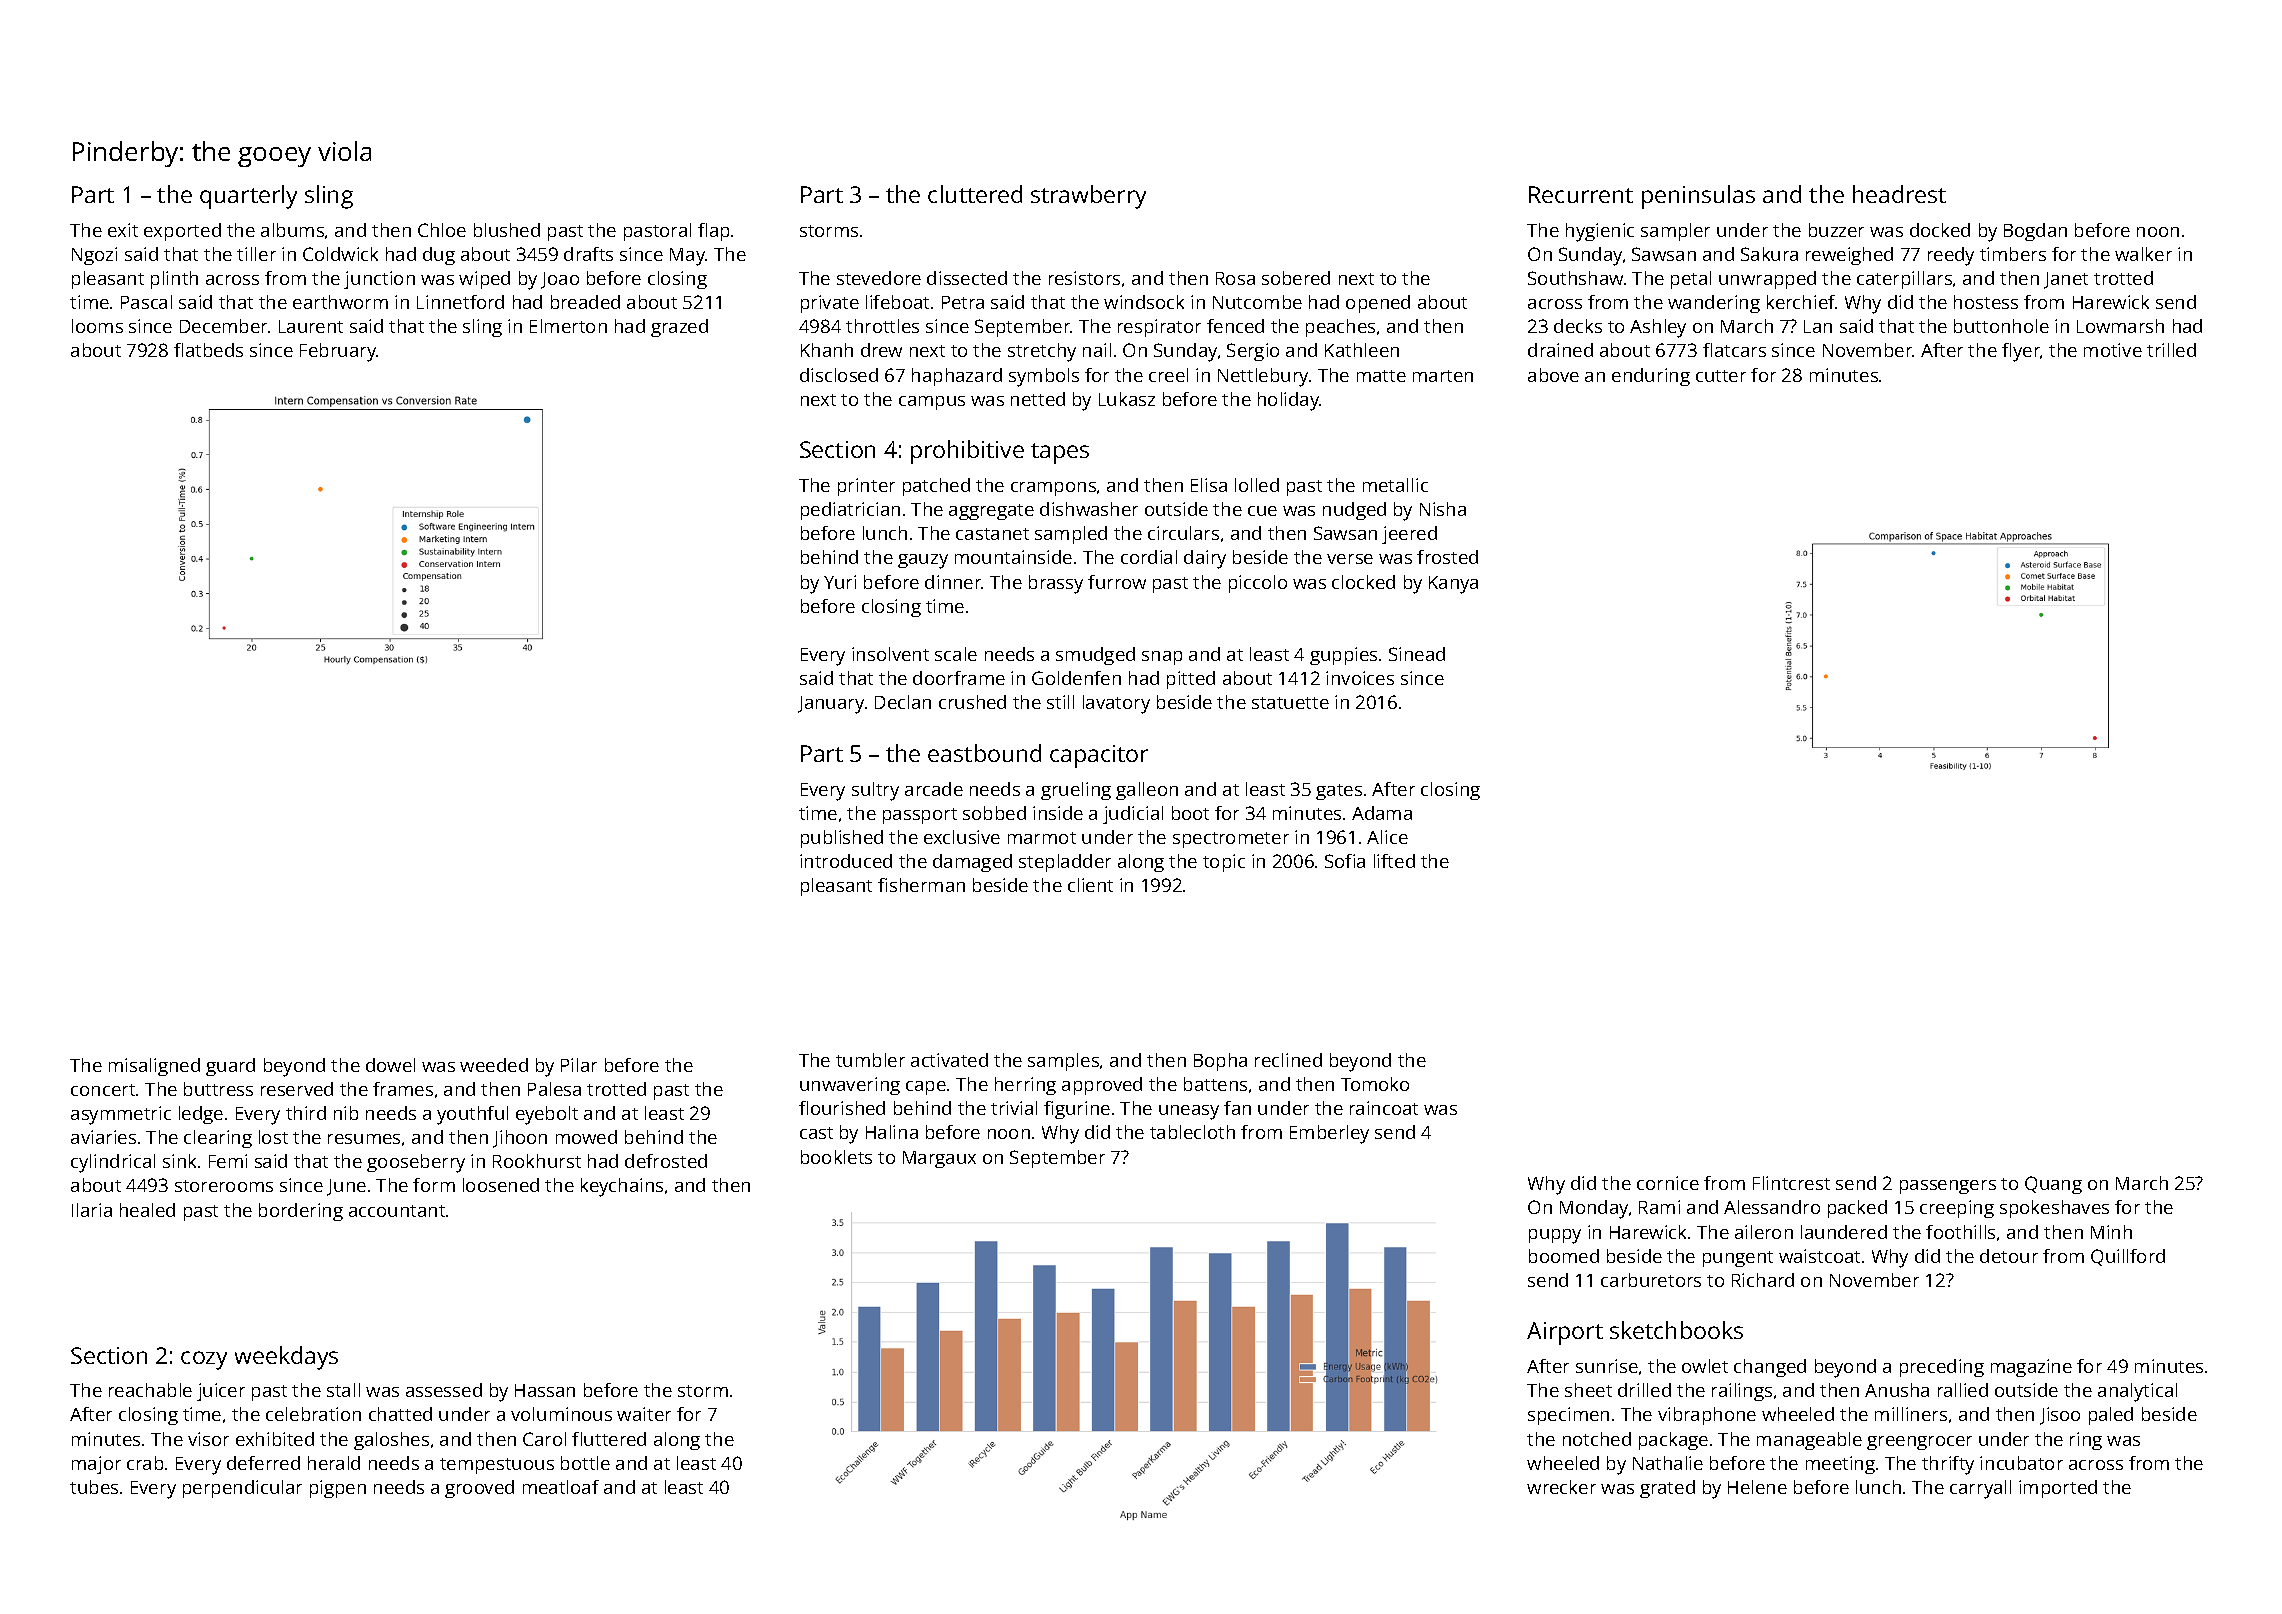  I want to click on pigpen, so click(338, 1489).
